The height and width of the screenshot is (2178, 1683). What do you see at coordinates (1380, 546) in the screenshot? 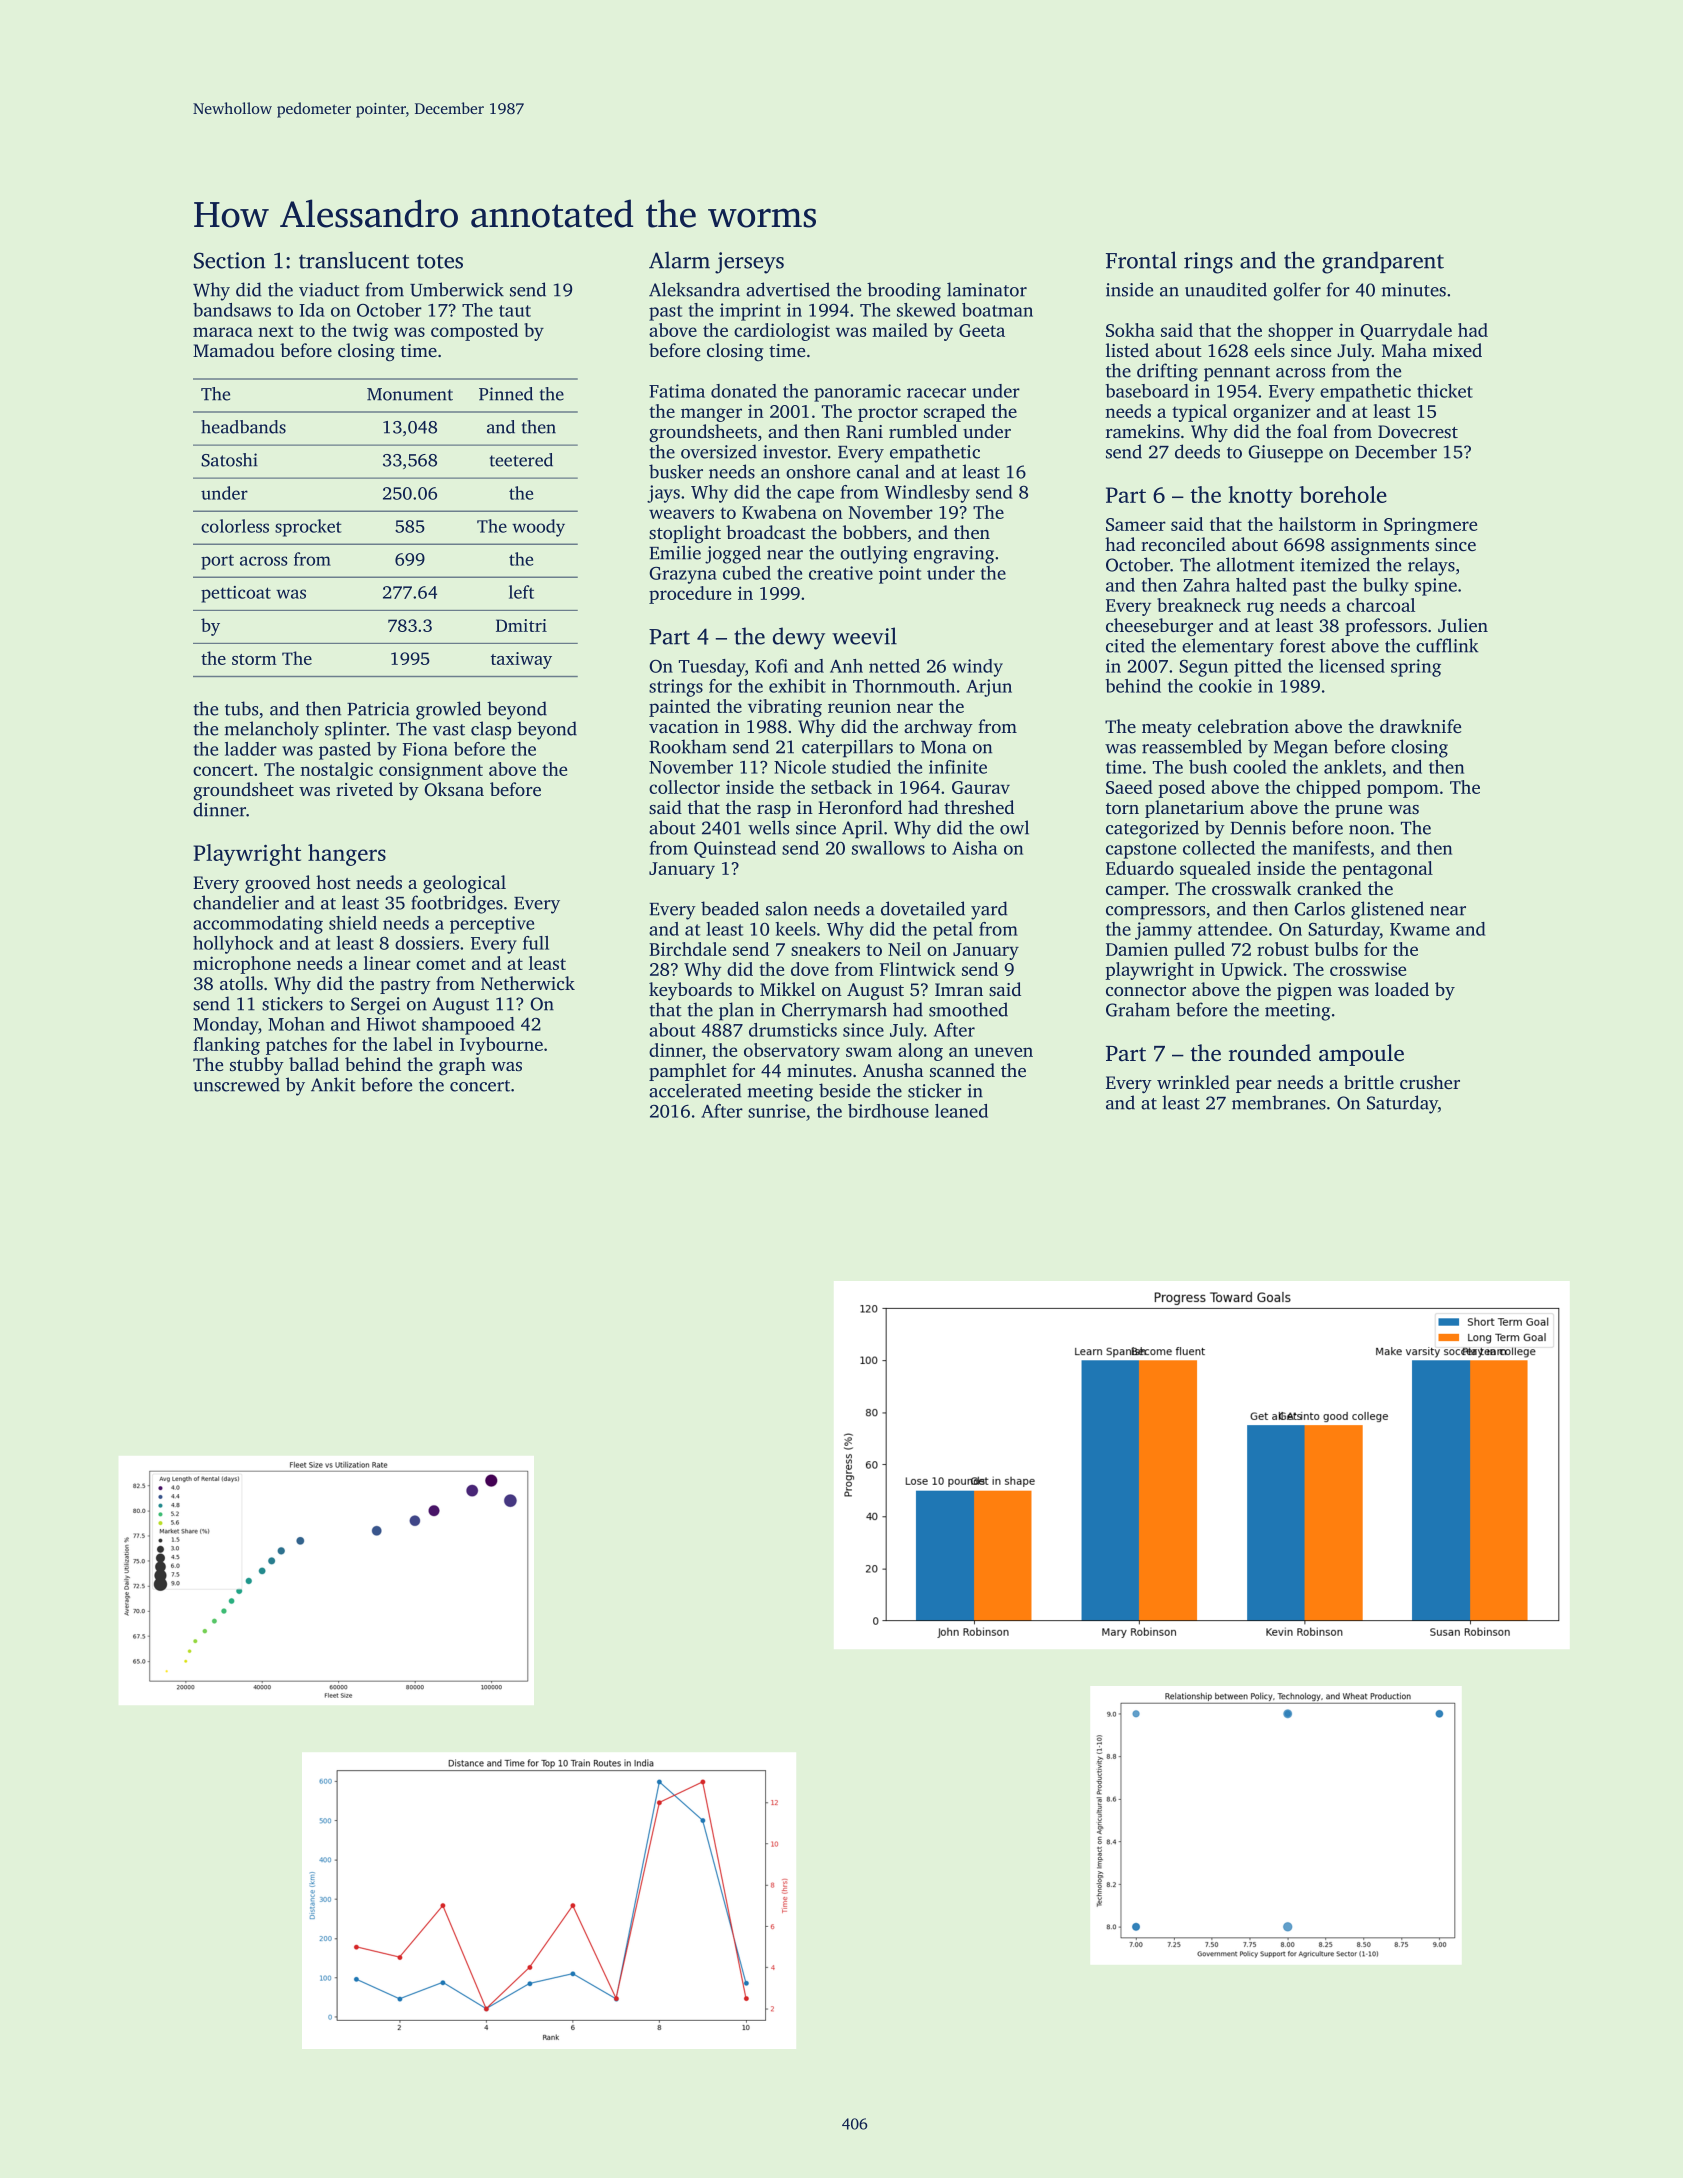
I see `assignments` at bounding box center [1380, 546].
